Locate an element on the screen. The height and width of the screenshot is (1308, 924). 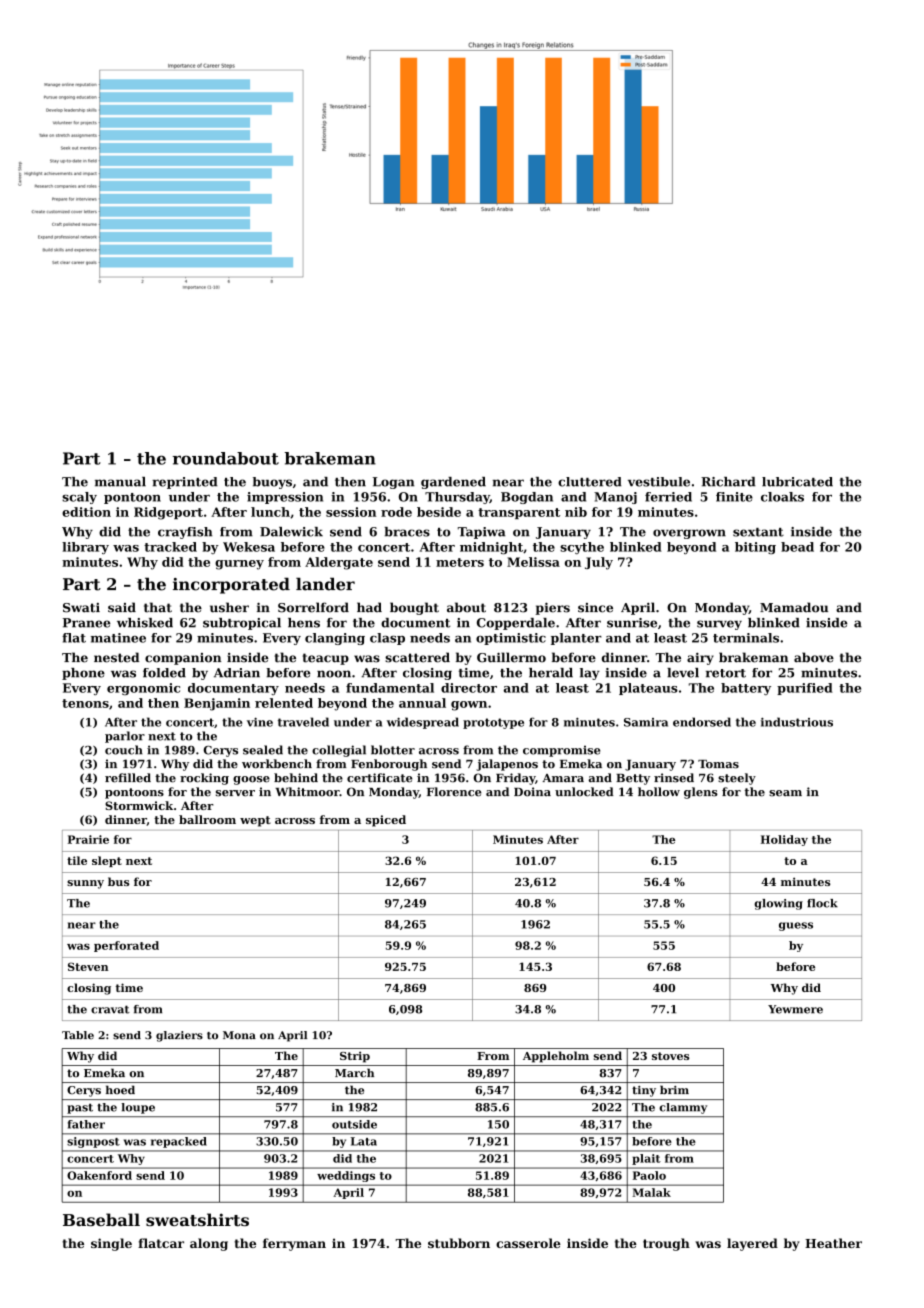
stubborn is located at coordinates (459, 1243).
